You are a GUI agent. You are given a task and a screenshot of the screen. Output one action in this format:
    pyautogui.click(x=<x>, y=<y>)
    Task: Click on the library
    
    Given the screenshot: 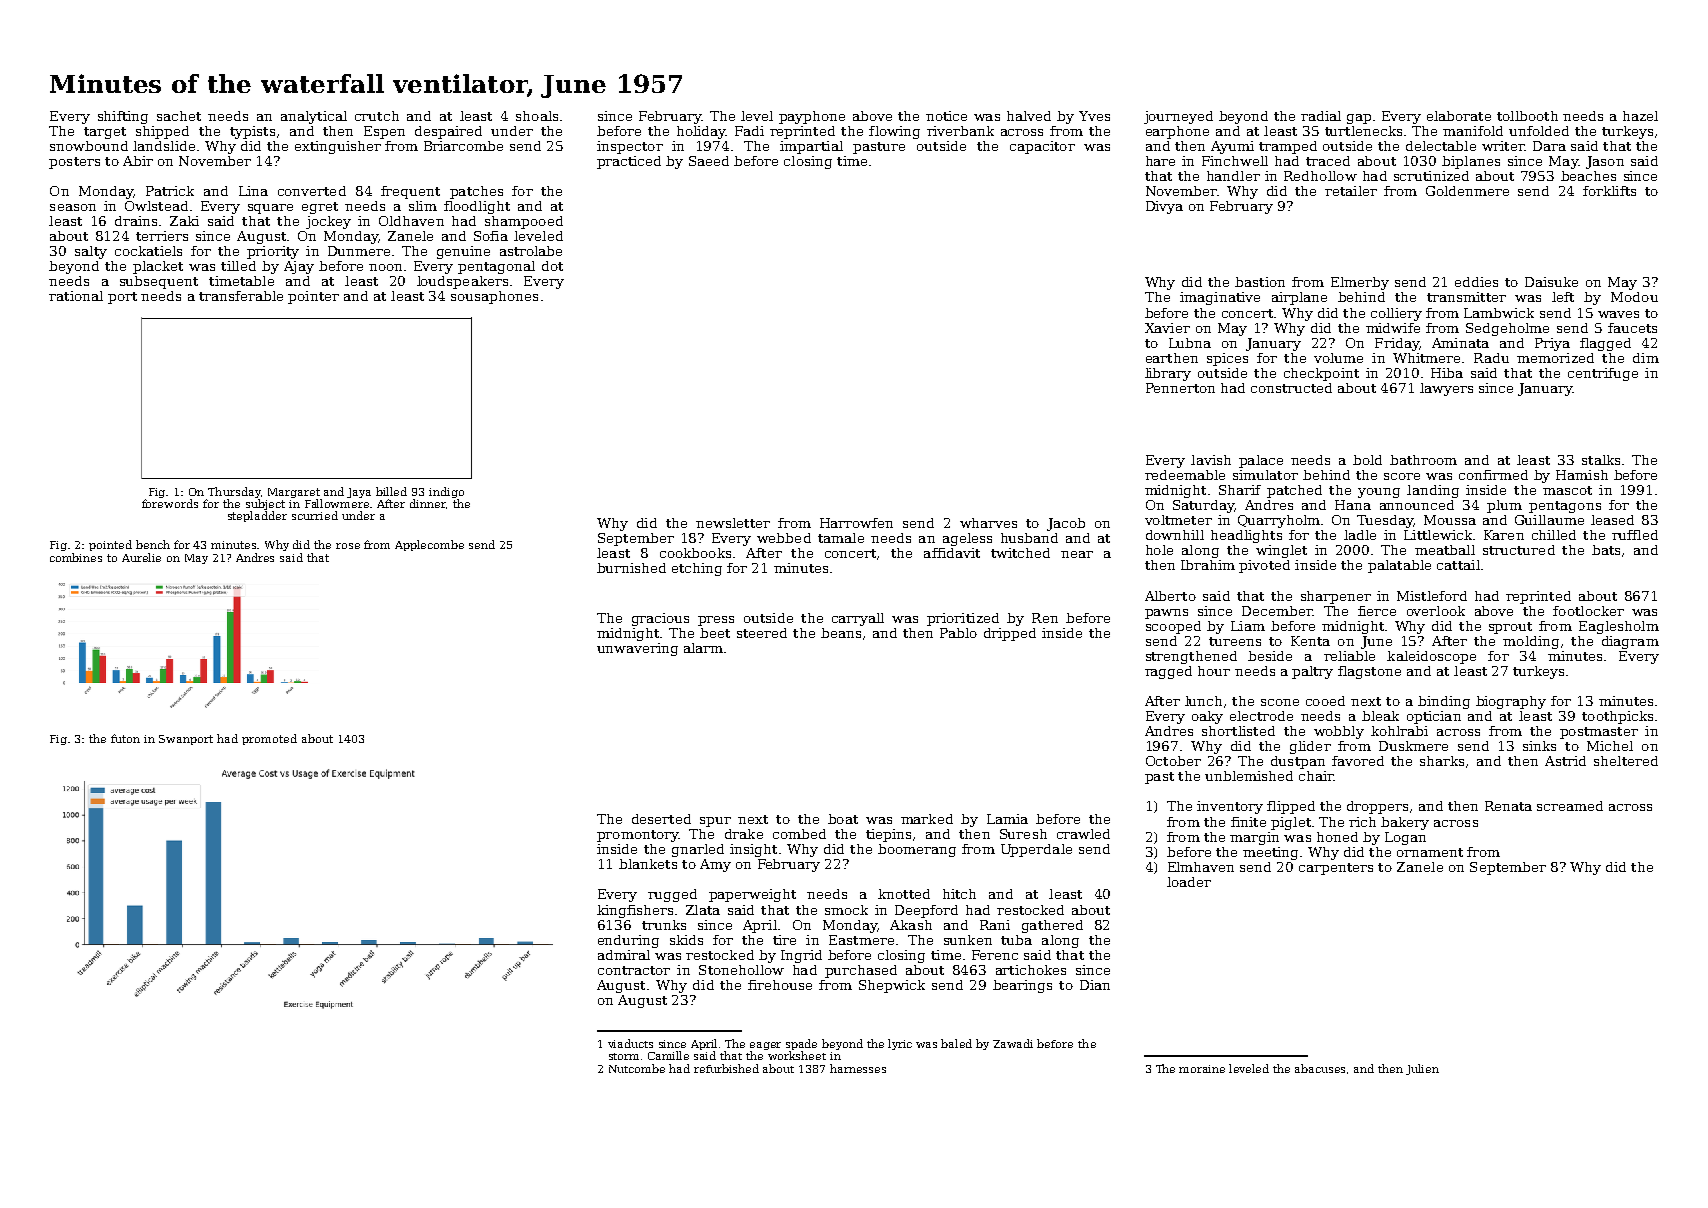 What is the action you would take?
    pyautogui.click(x=1168, y=374)
